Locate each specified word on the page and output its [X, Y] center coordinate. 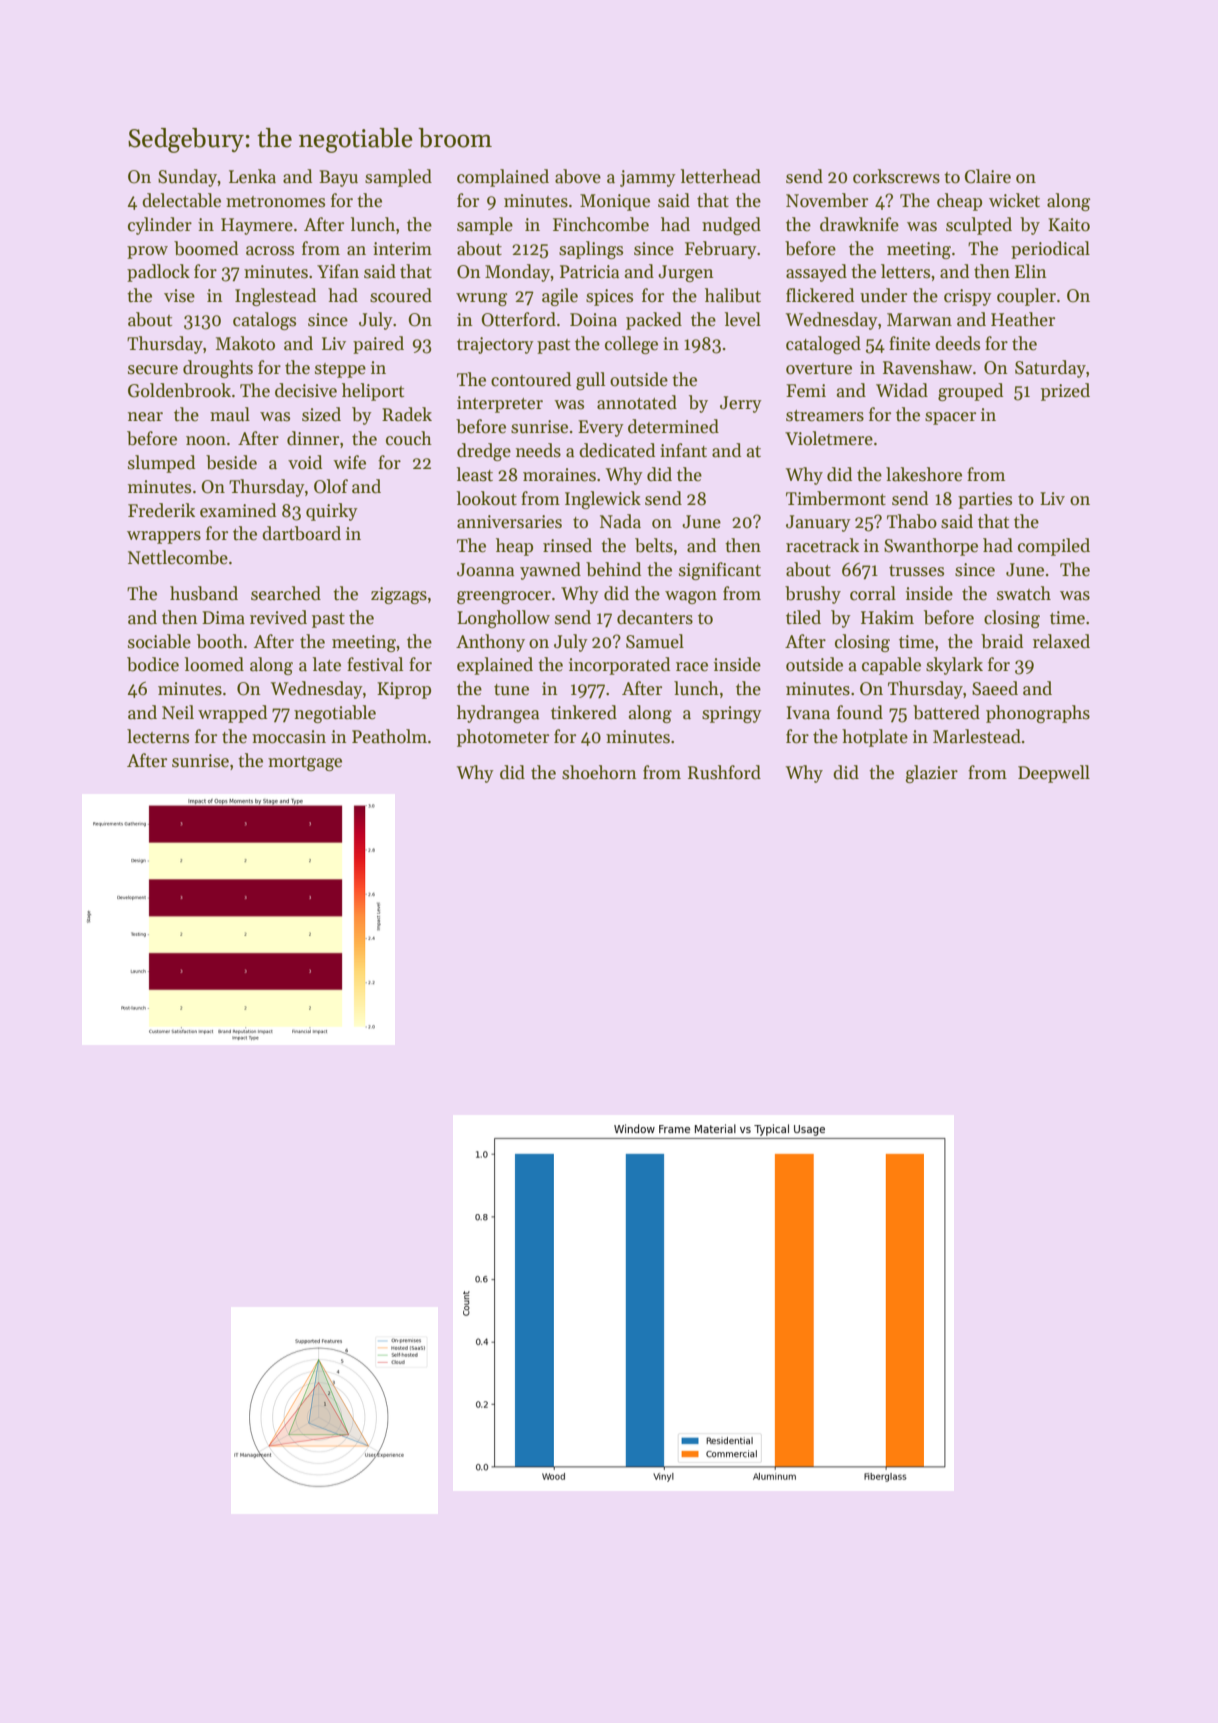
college [631, 345]
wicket [1014, 200]
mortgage [305, 763]
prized [1065, 392]
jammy [648, 178]
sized [321, 414]
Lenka [252, 176]
